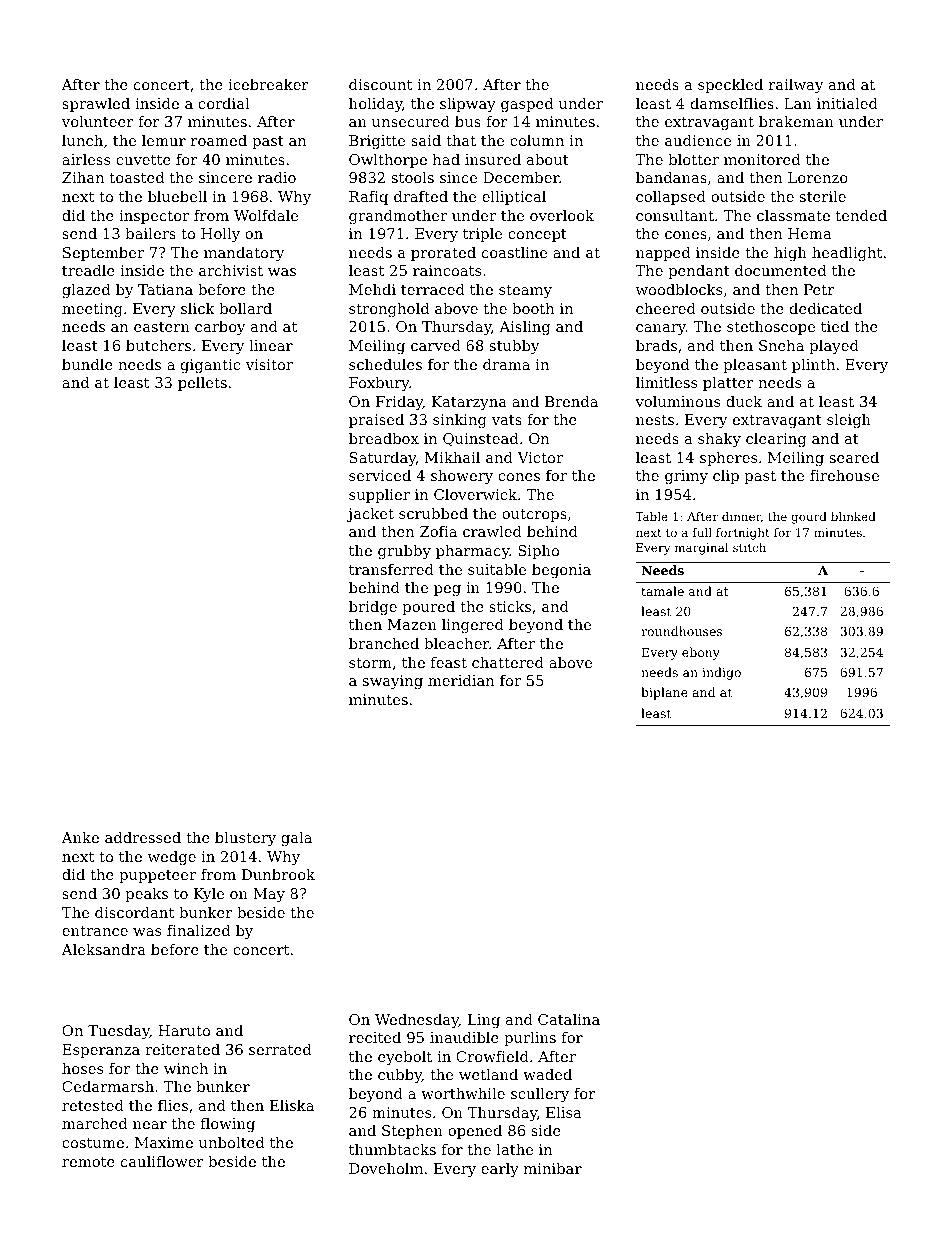  What do you see at coordinates (231, 1142) in the page?
I see `unbolted` at bounding box center [231, 1142].
